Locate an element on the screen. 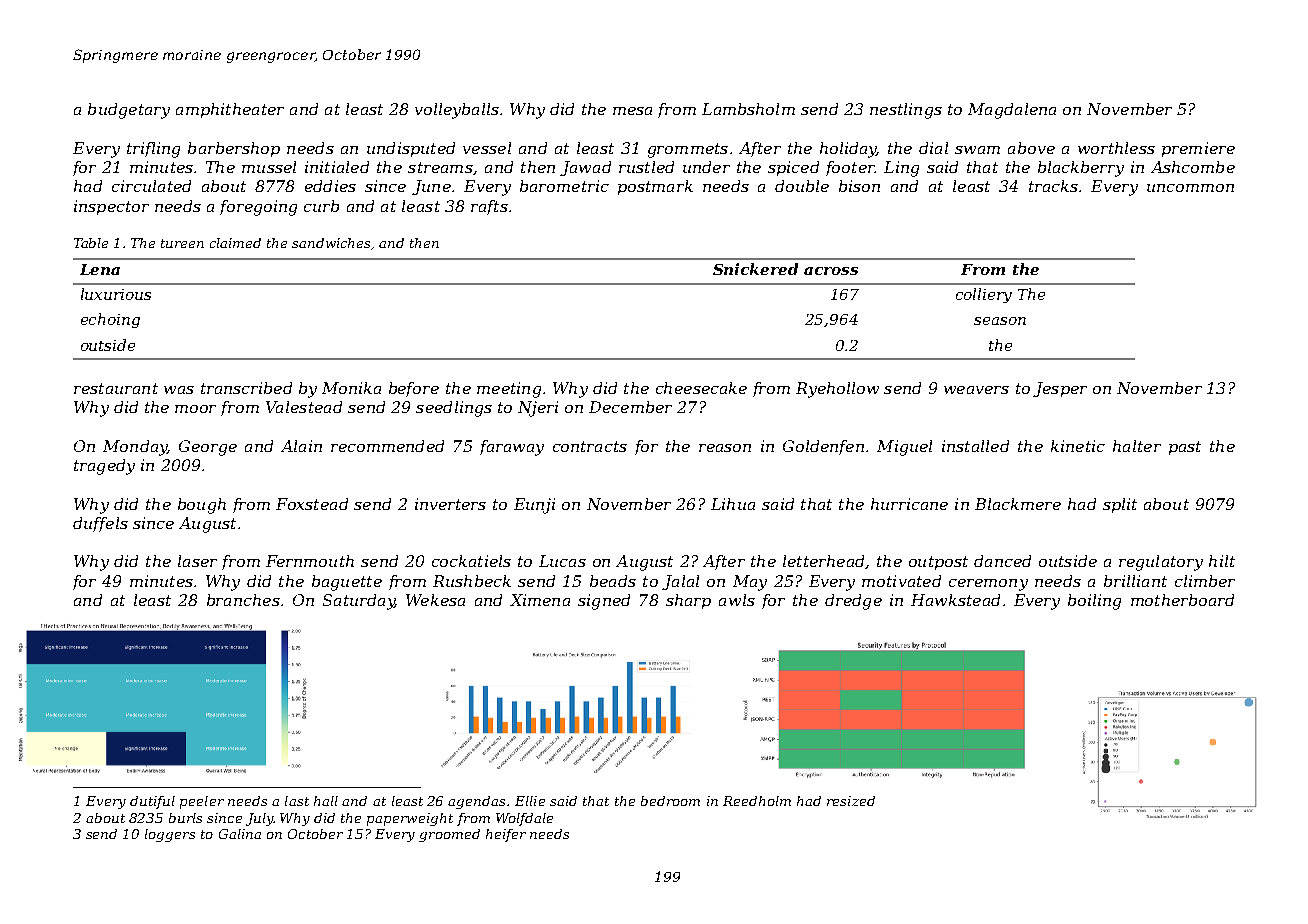 This screenshot has height=924, width=1308. amphitheater is located at coordinates (230, 110).
